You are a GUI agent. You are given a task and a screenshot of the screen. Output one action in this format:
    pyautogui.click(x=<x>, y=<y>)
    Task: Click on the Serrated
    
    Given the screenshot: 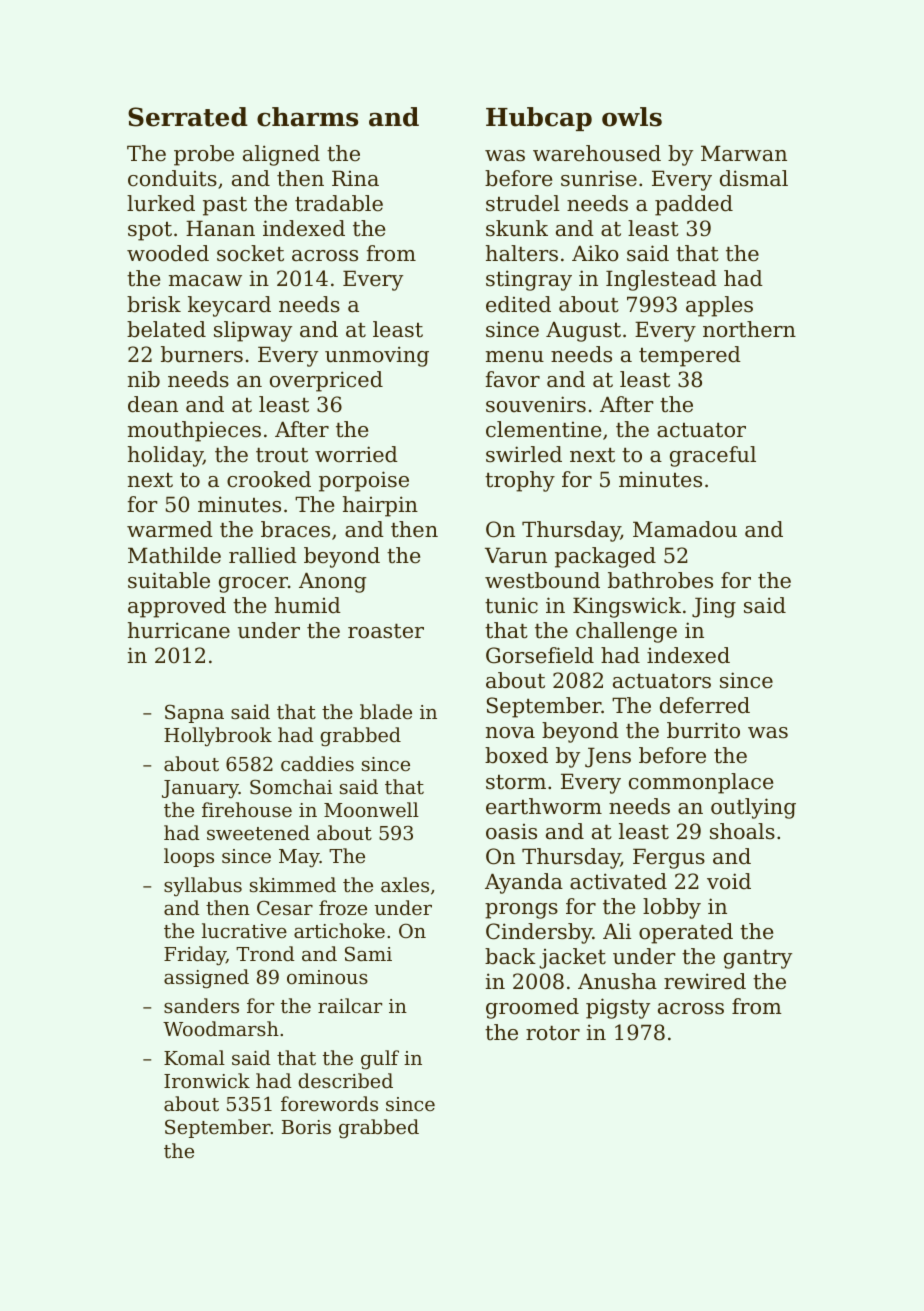 What is the action you would take?
    pyautogui.click(x=188, y=117)
